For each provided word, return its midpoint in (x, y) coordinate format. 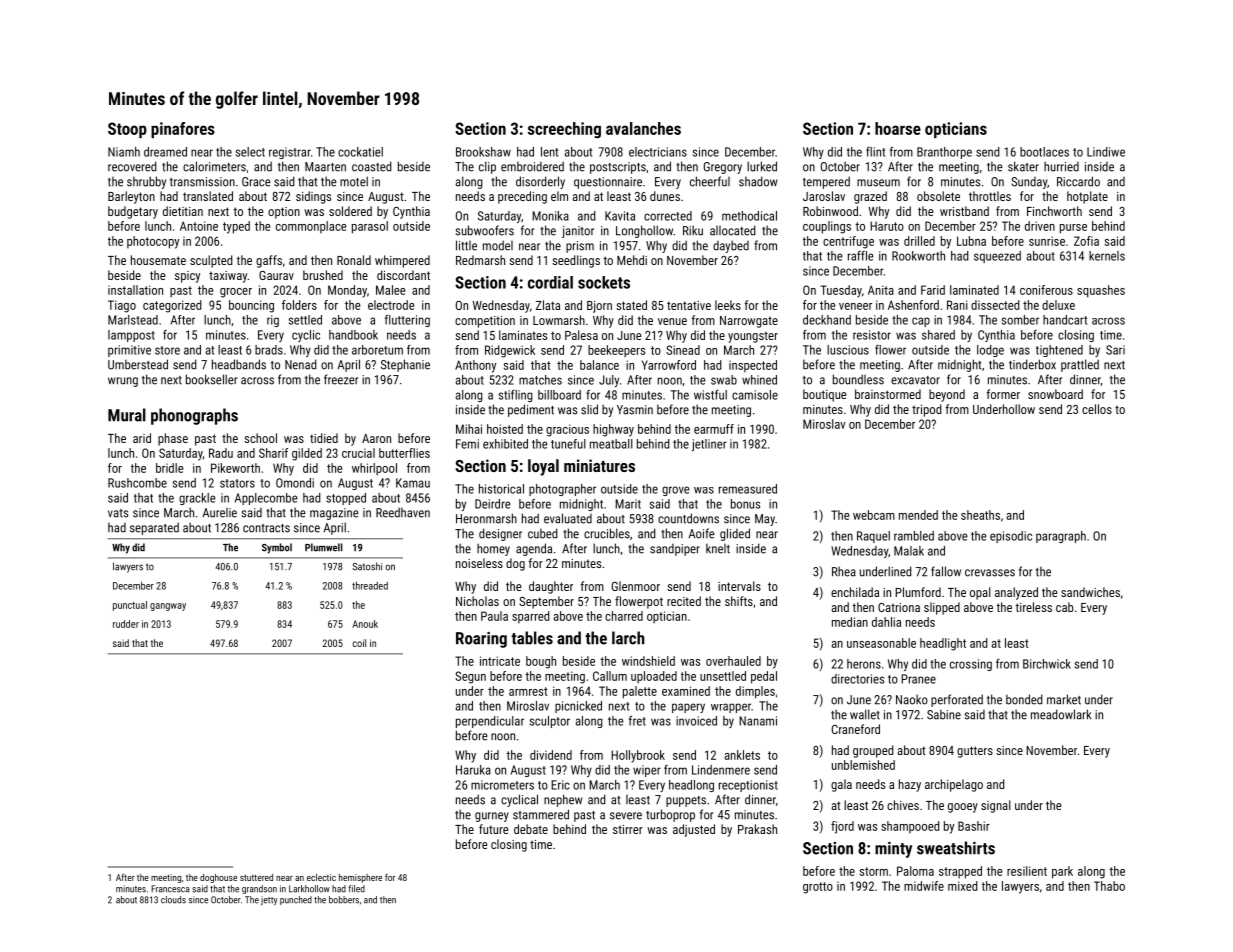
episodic (1011, 537)
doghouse (218, 878)
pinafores (183, 130)
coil (359, 643)
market (1064, 699)
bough (541, 662)
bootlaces (1044, 152)
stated (631, 305)
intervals (739, 586)
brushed (323, 275)
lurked (762, 166)
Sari (1115, 350)
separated (154, 528)
